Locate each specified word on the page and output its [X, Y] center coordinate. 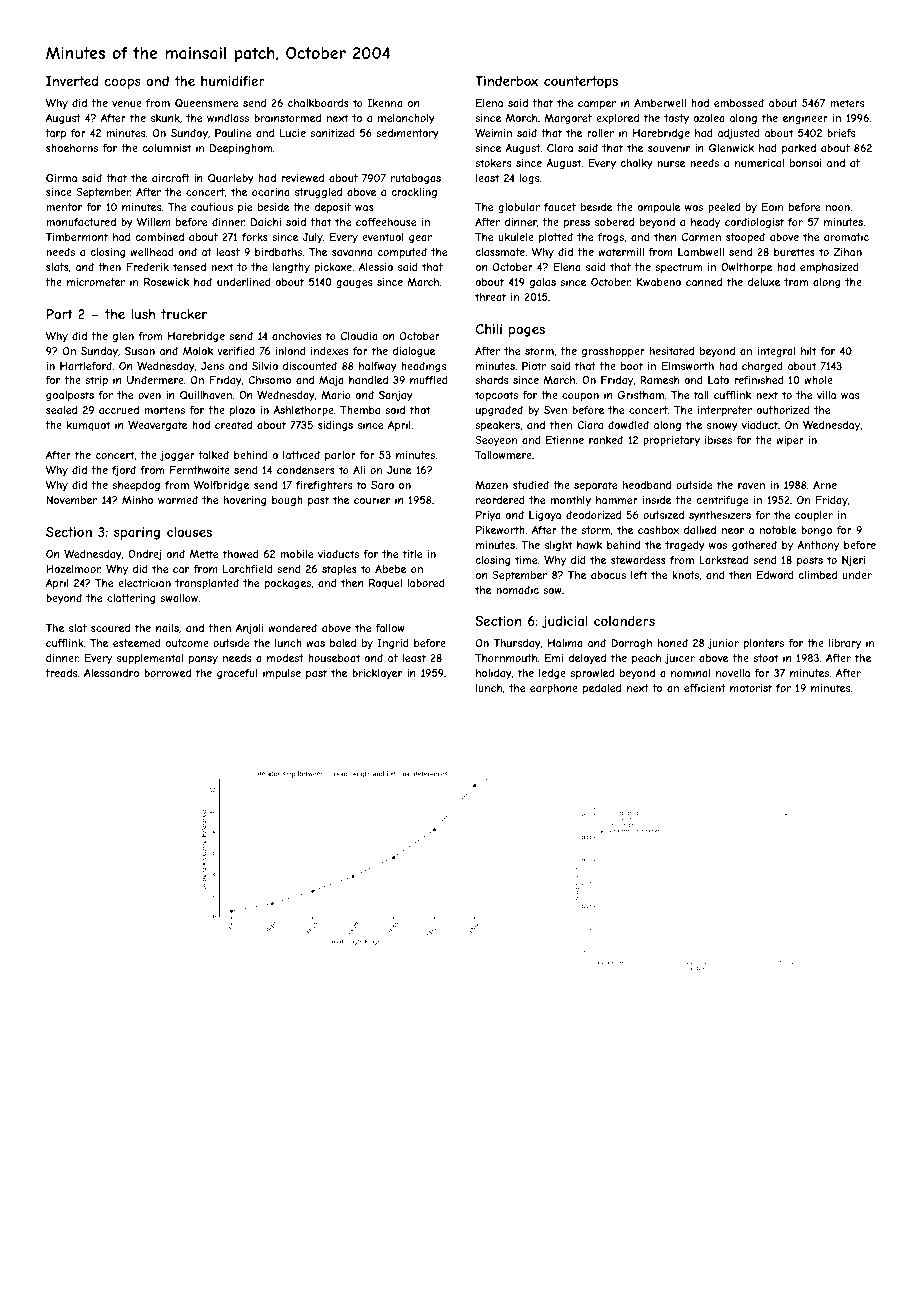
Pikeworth [500, 530]
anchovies [297, 336]
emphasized [829, 268]
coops [123, 83]
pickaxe [333, 268]
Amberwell [660, 103]
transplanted [207, 584]
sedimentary [407, 134]
